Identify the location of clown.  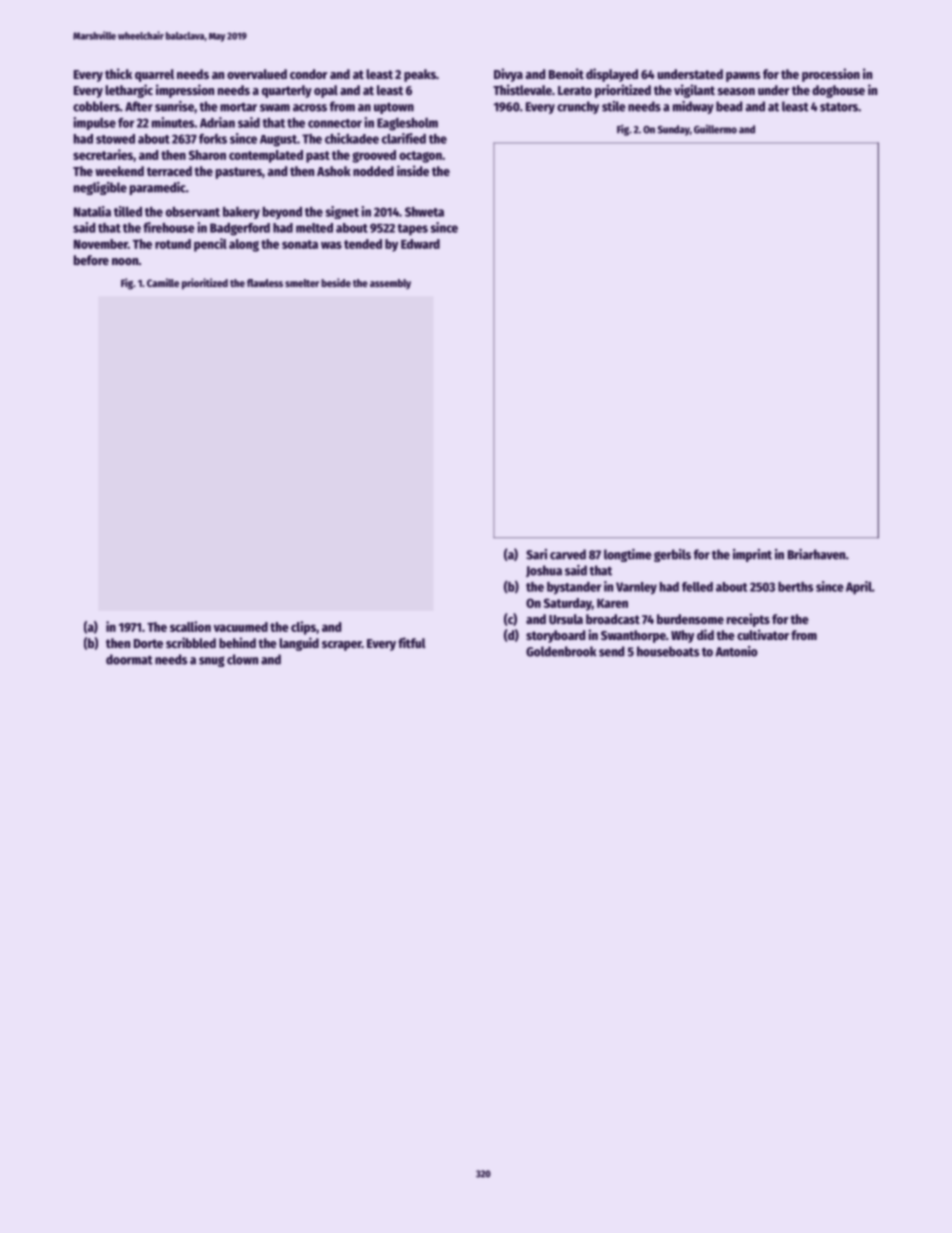
(242, 659).
